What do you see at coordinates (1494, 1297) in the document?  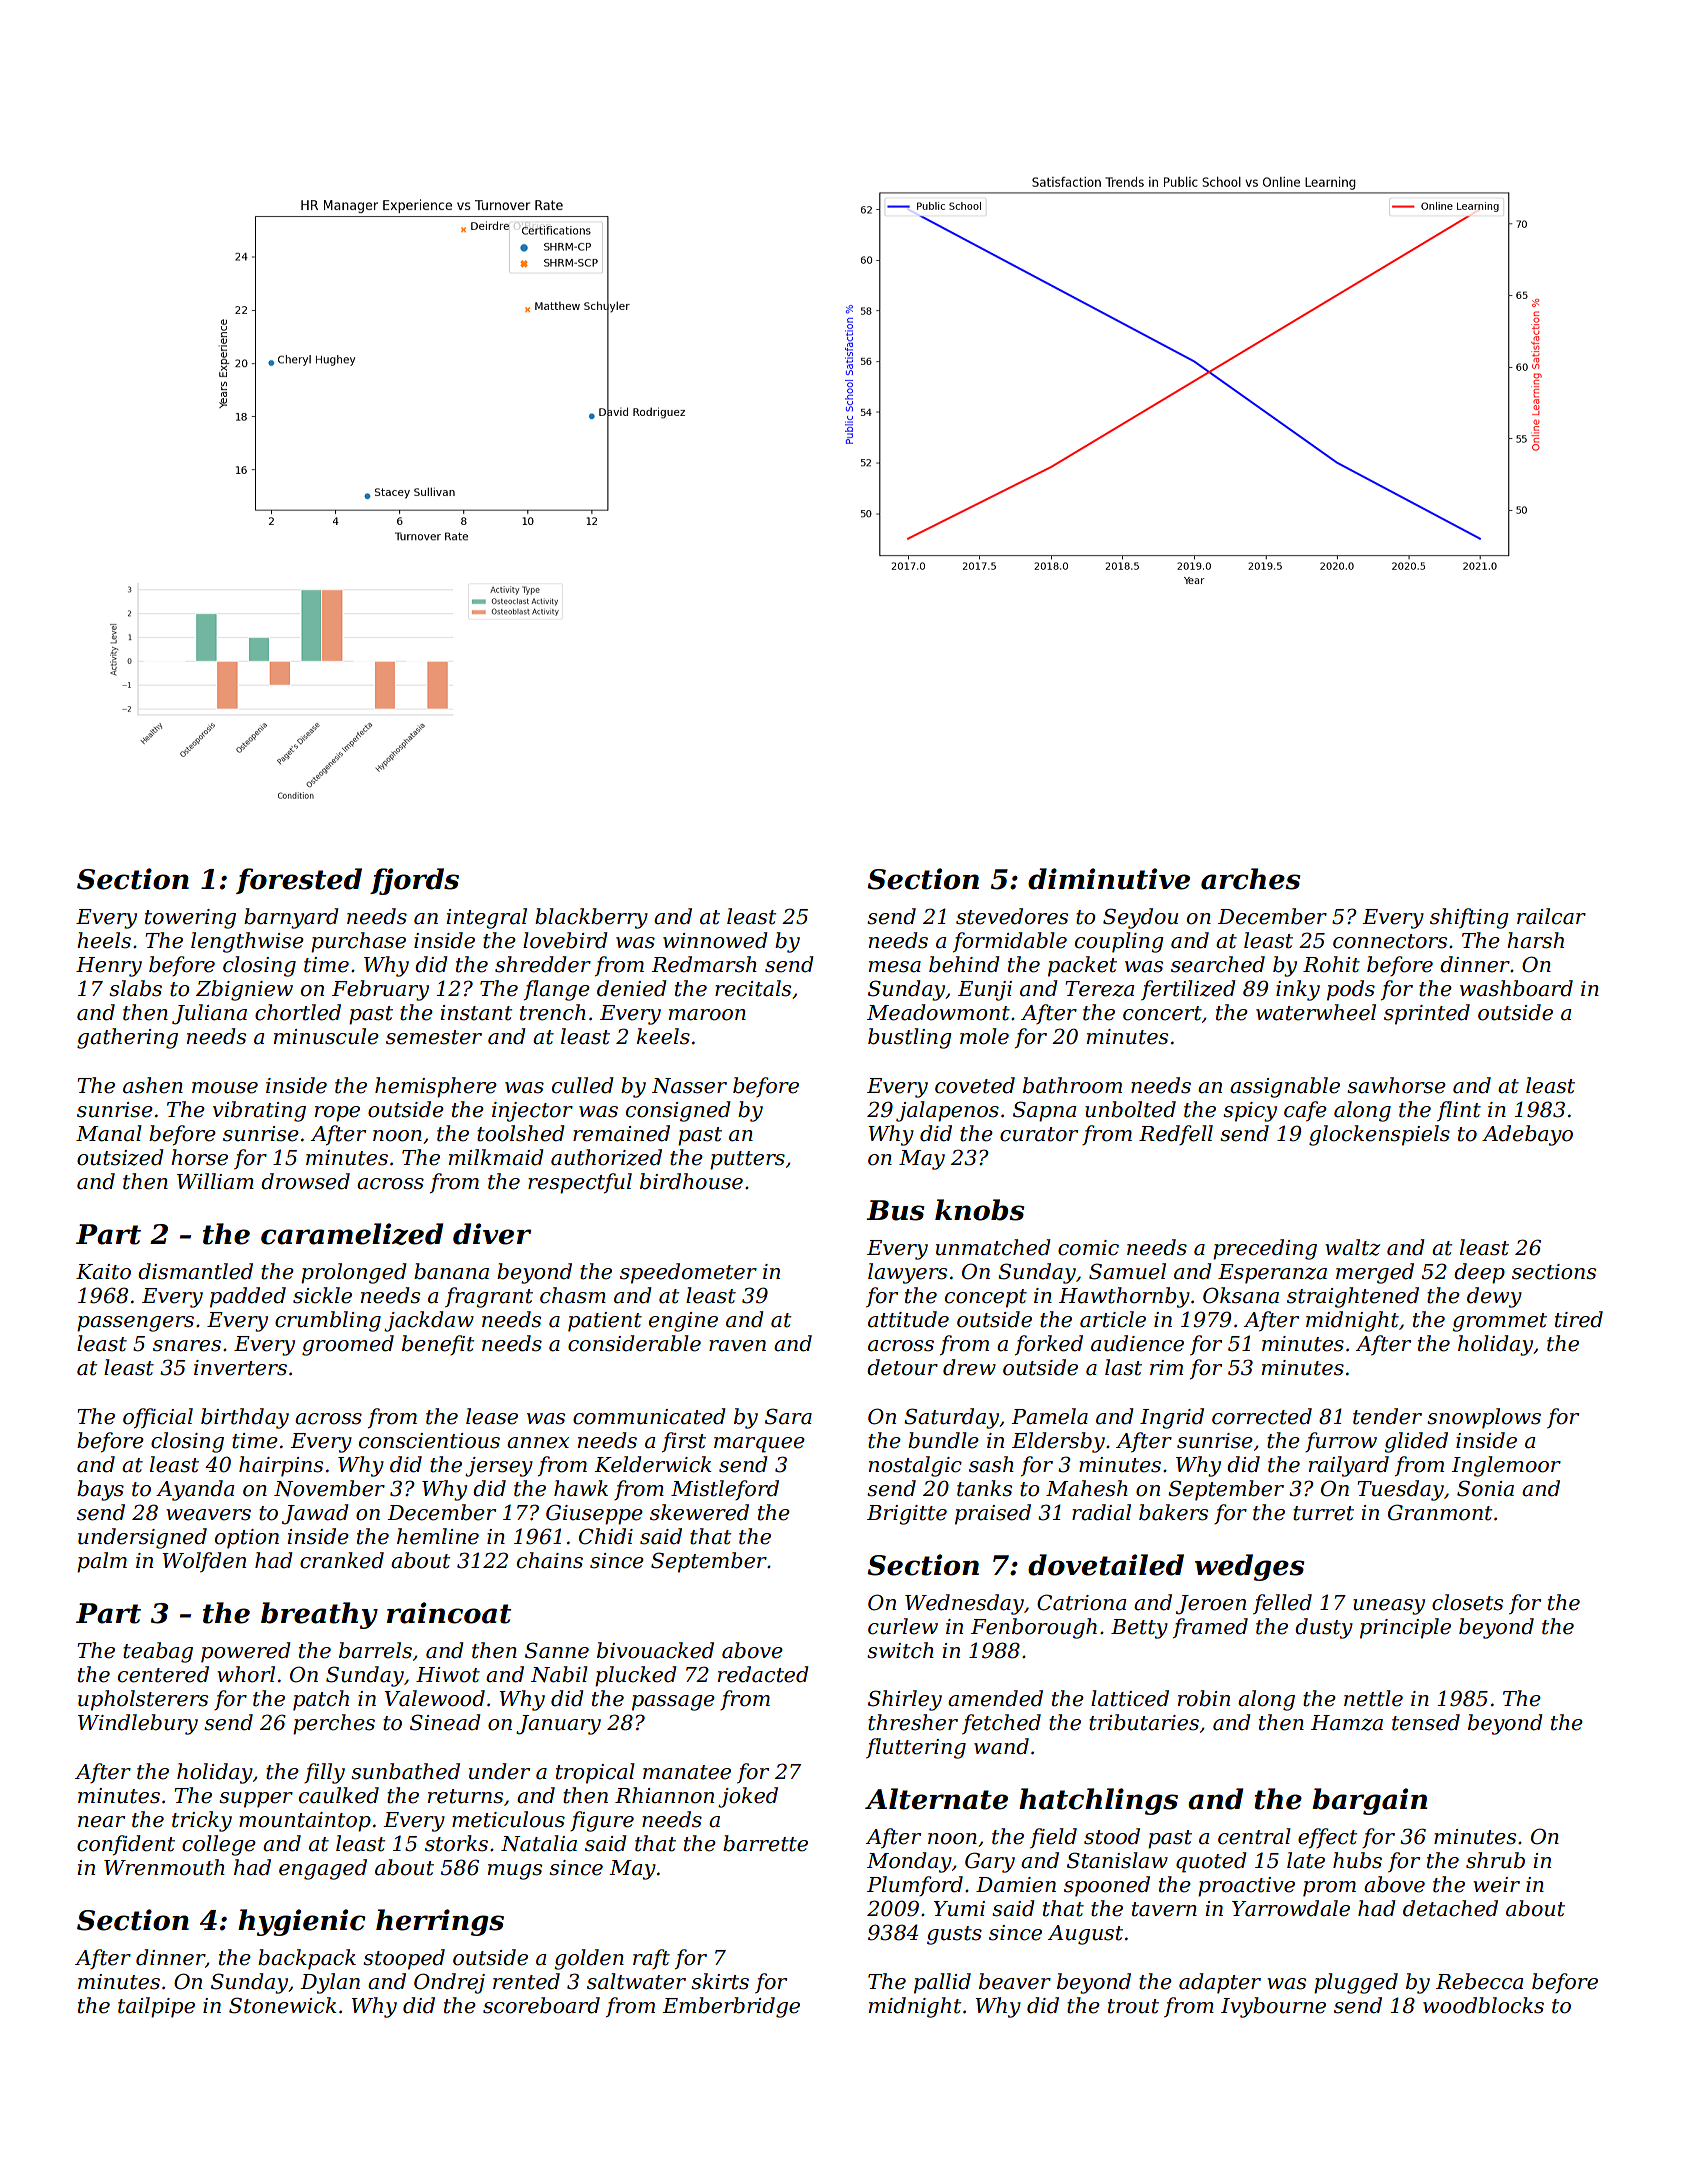 I see `dewy` at bounding box center [1494, 1297].
